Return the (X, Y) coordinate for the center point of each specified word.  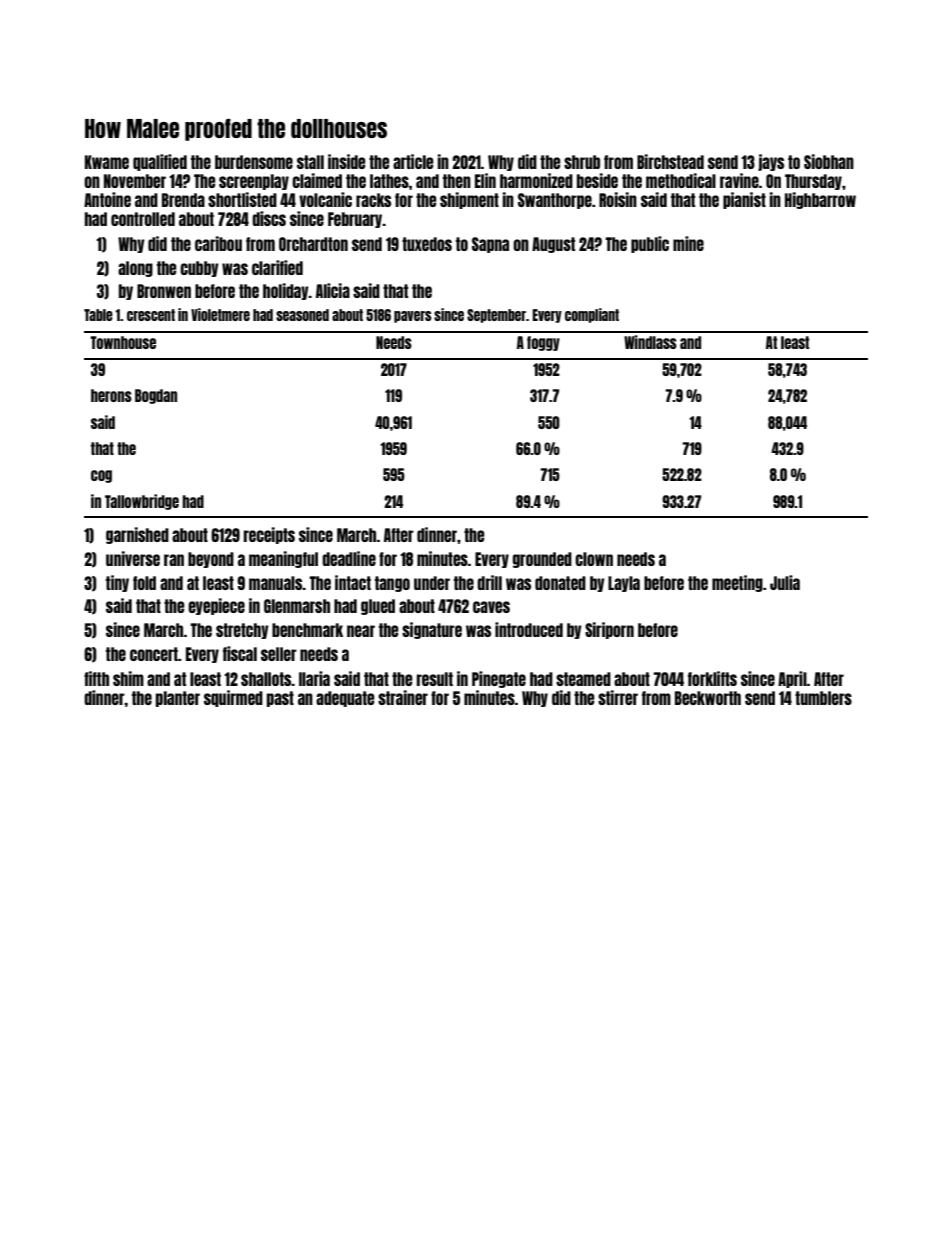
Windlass (650, 342)
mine (688, 243)
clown (594, 559)
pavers (412, 317)
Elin (485, 180)
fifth (96, 678)
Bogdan (156, 396)
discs (269, 218)
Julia (785, 582)
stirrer (618, 697)
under (432, 583)
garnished (137, 535)
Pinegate (499, 679)
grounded (542, 560)
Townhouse (123, 342)
